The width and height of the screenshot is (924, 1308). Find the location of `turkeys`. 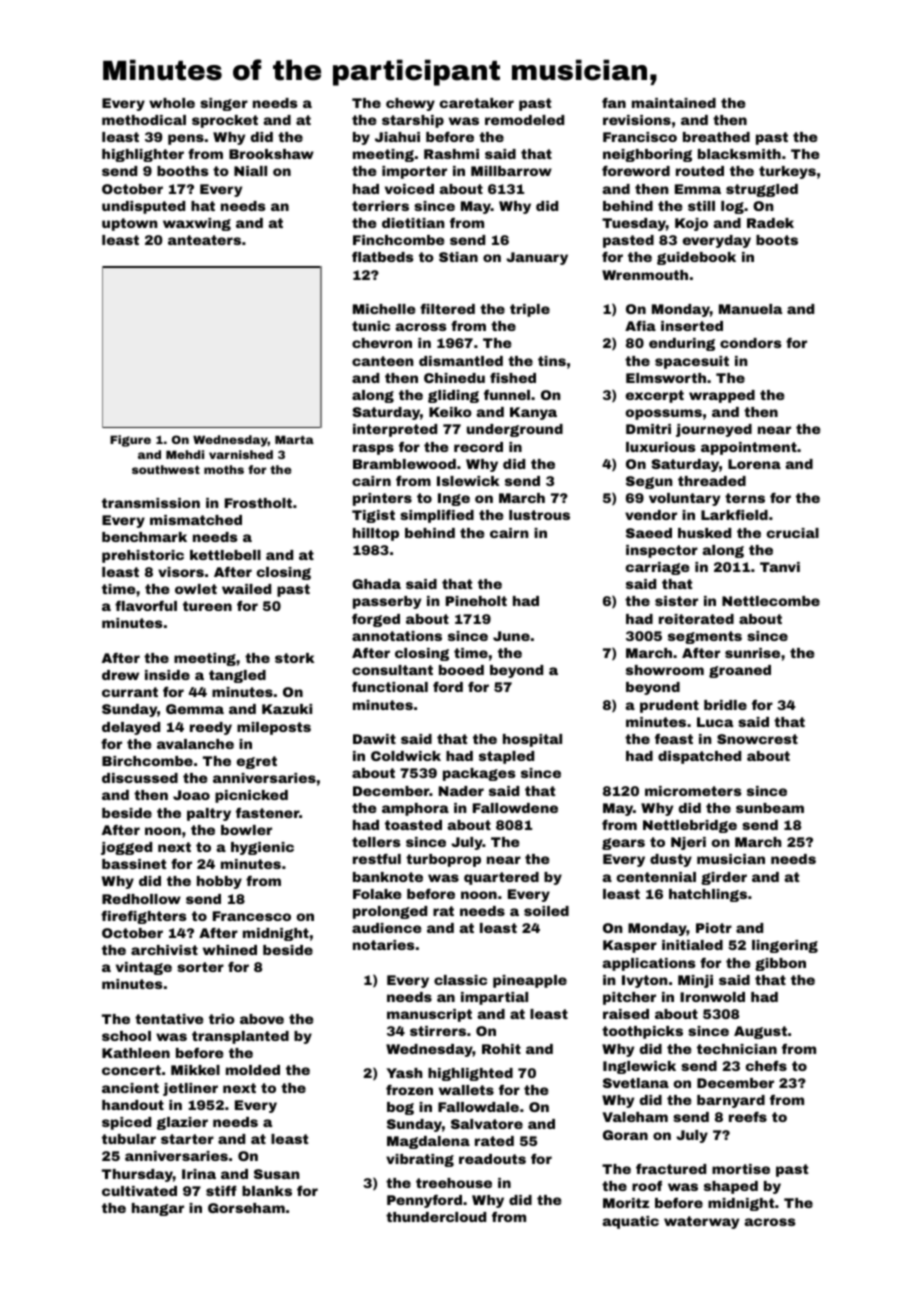

turkeys is located at coordinates (787, 172).
